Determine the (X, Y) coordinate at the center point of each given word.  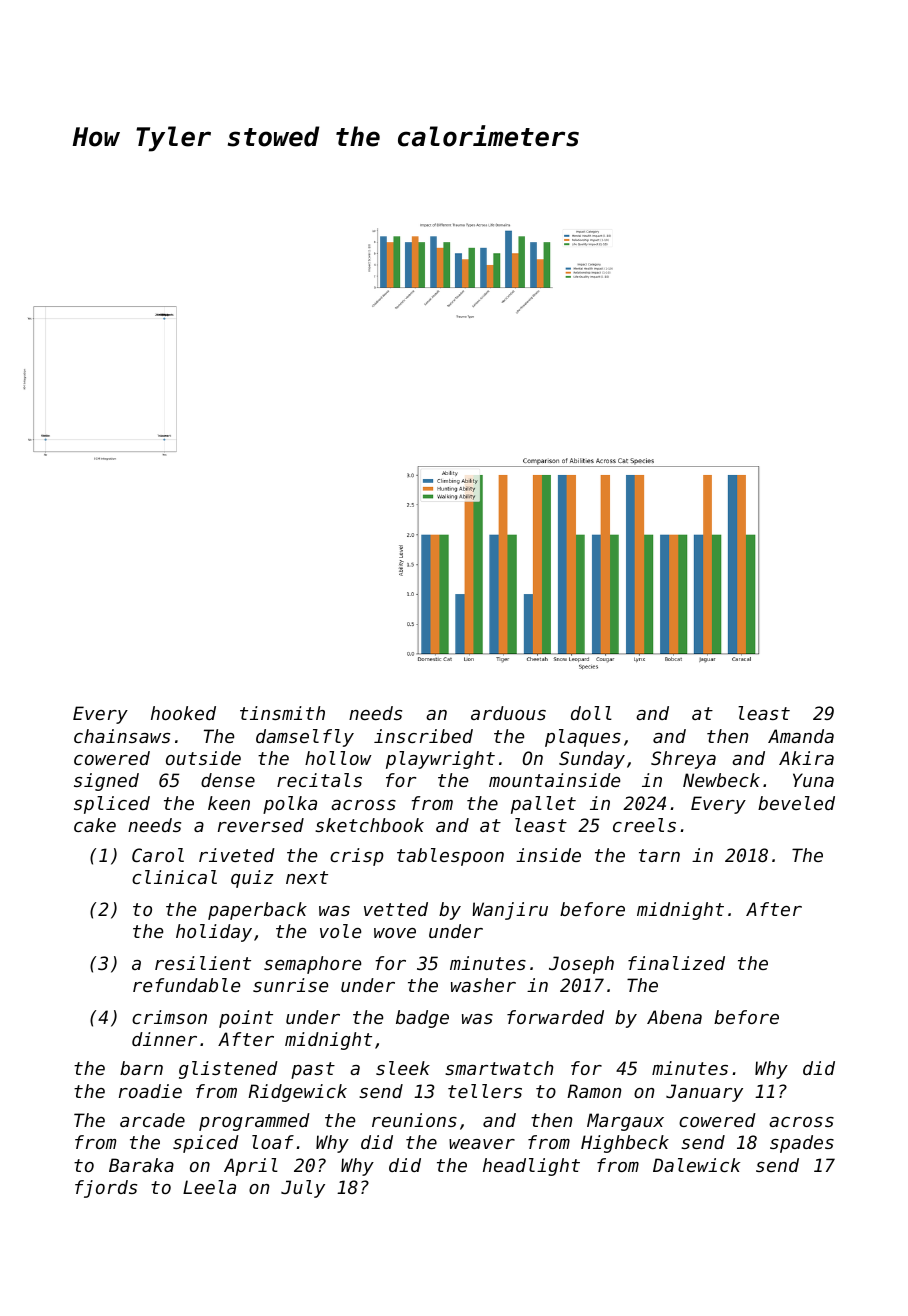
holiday (214, 933)
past (313, 1070)
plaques (583, 738)
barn (141, 1068)
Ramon (594, 1091)
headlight (531, 1167)
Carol (158, 855)
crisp (357, 857)
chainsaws (122, 736)
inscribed (423, 736)
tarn (659, 855)
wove (395, 933)
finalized (676, 963)
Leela (209, 1187)
